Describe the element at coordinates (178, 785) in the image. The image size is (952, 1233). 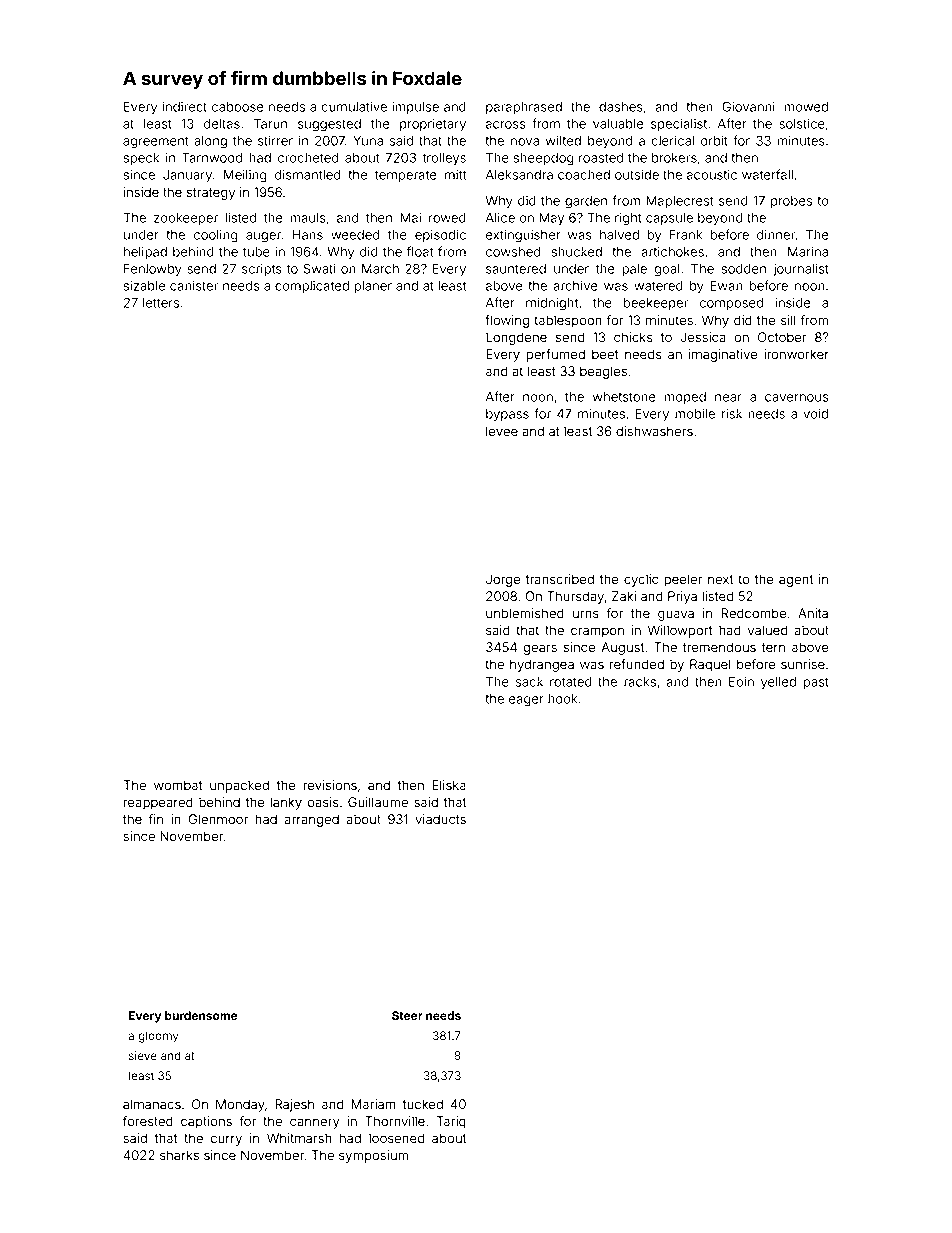
I see `wombat` at that location.
